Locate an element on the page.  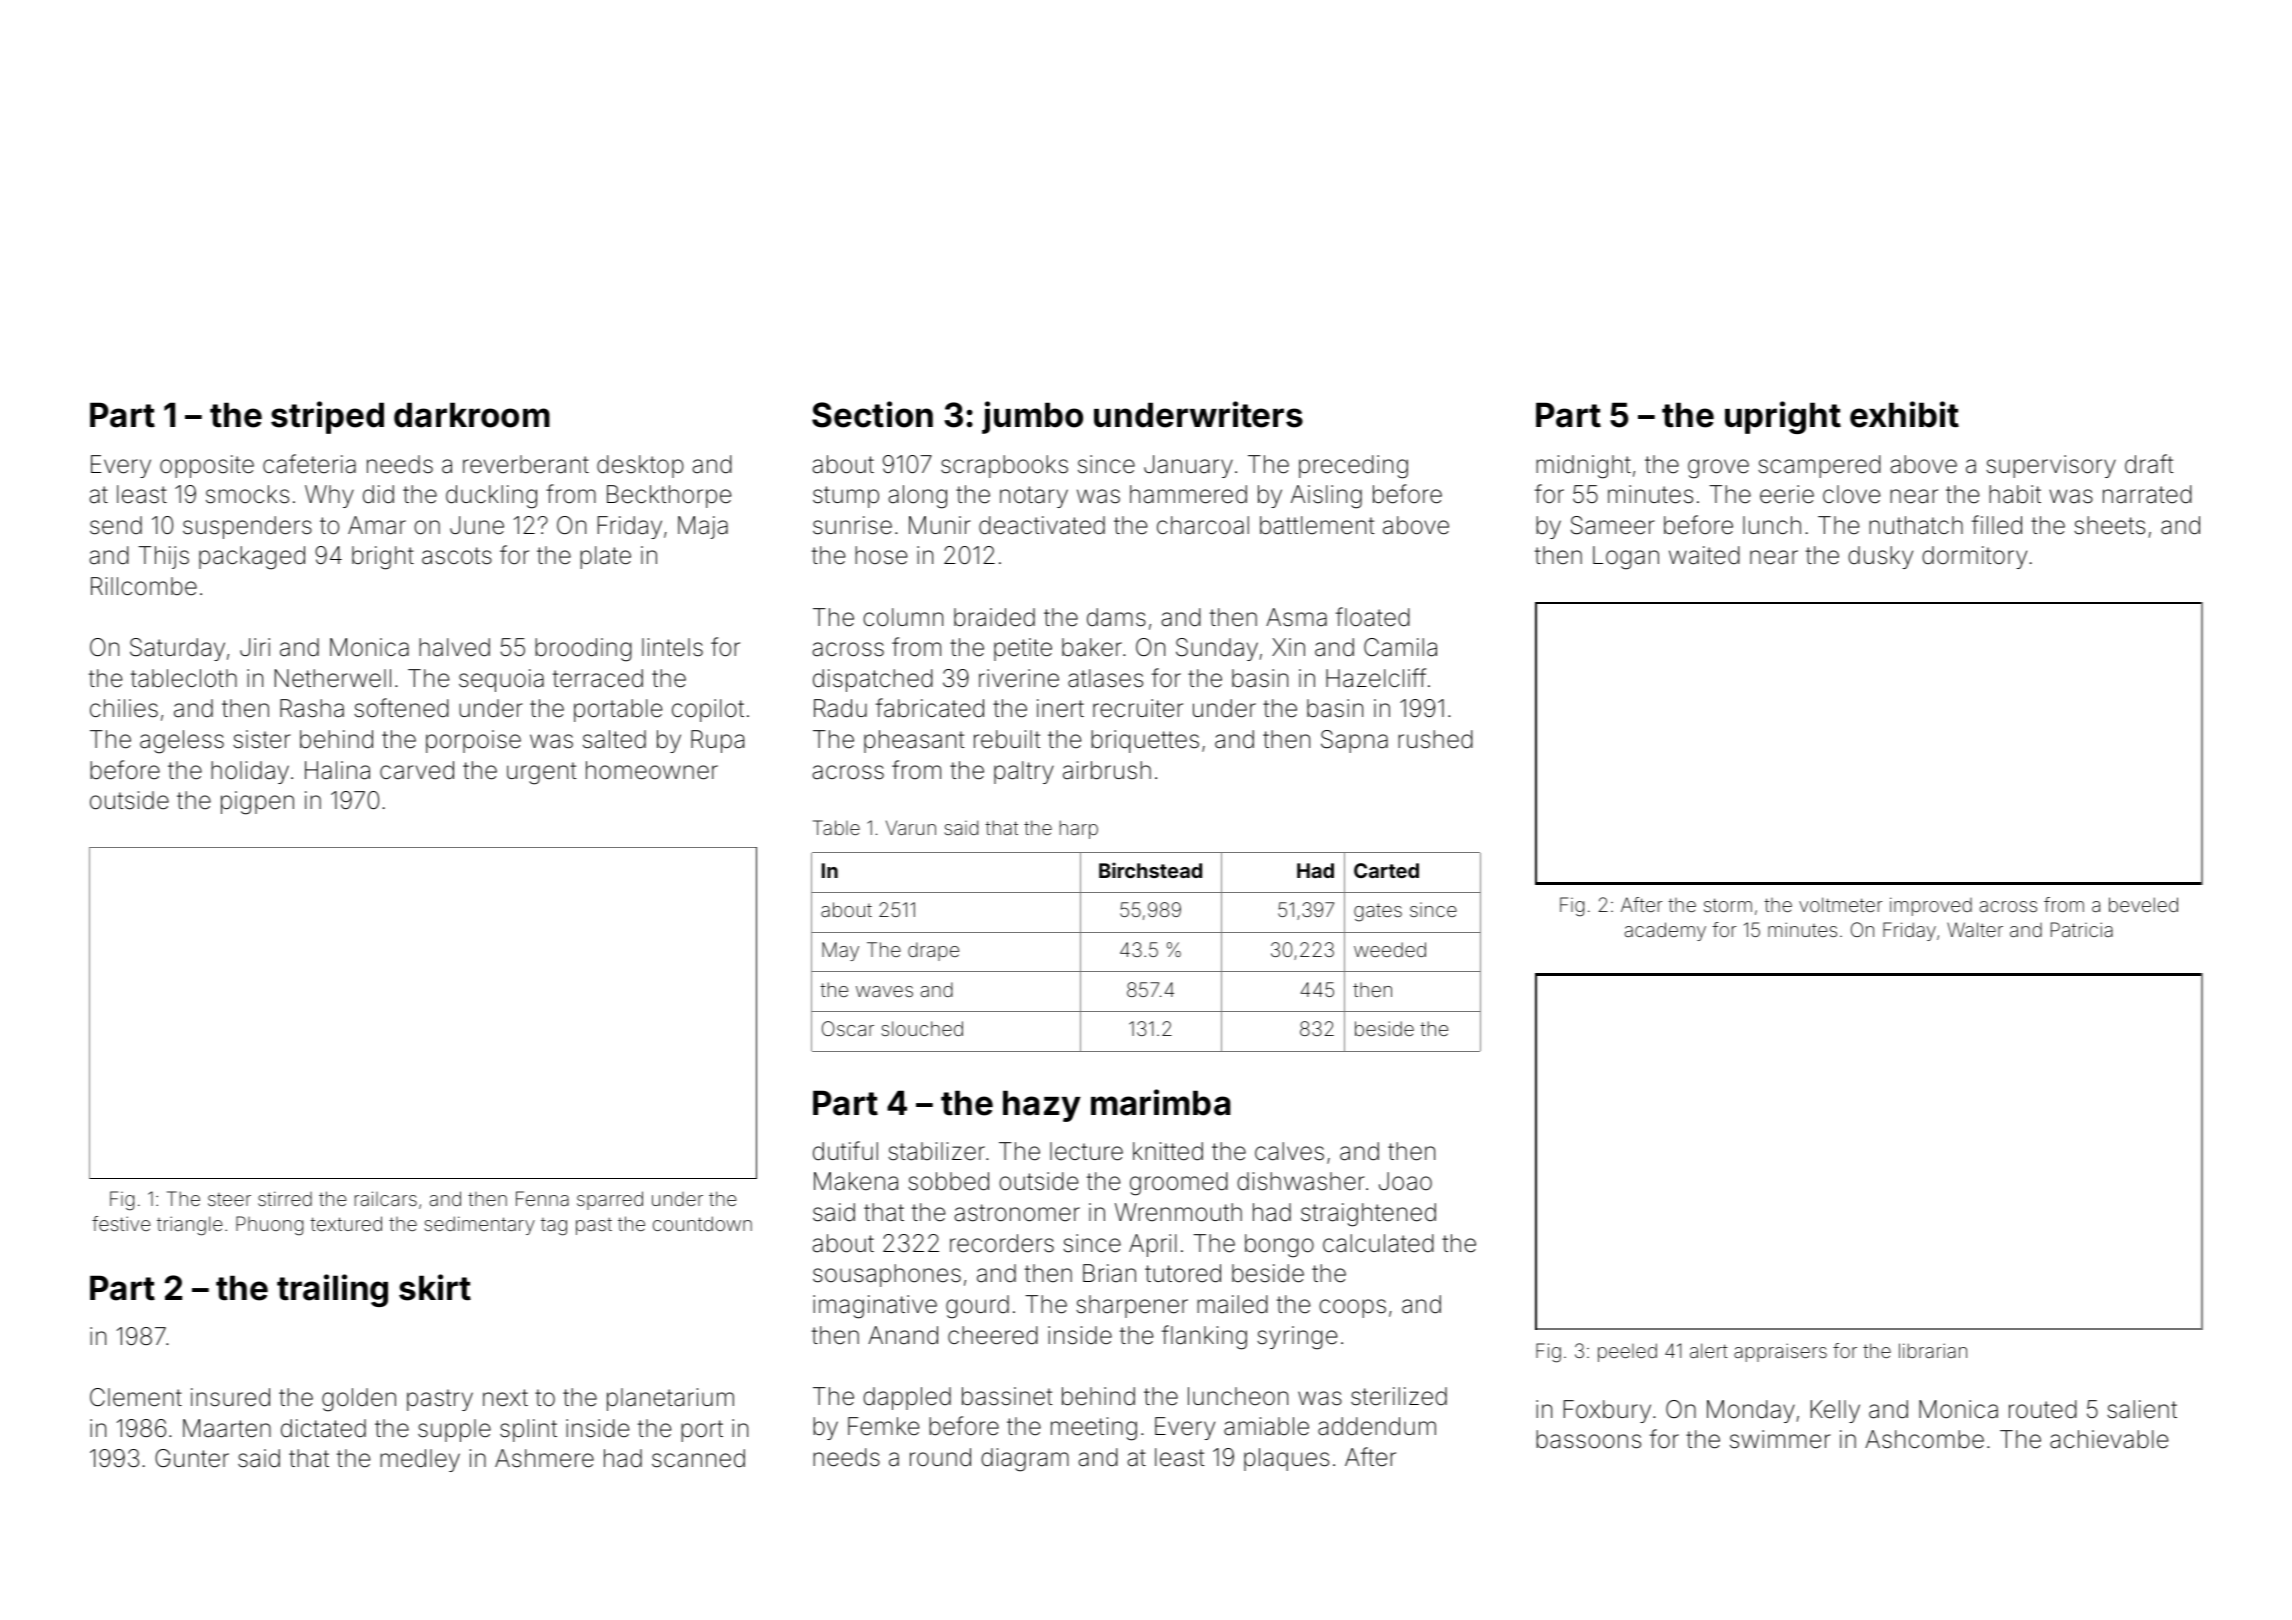
pigpen is located at coordinates (257, 803).
